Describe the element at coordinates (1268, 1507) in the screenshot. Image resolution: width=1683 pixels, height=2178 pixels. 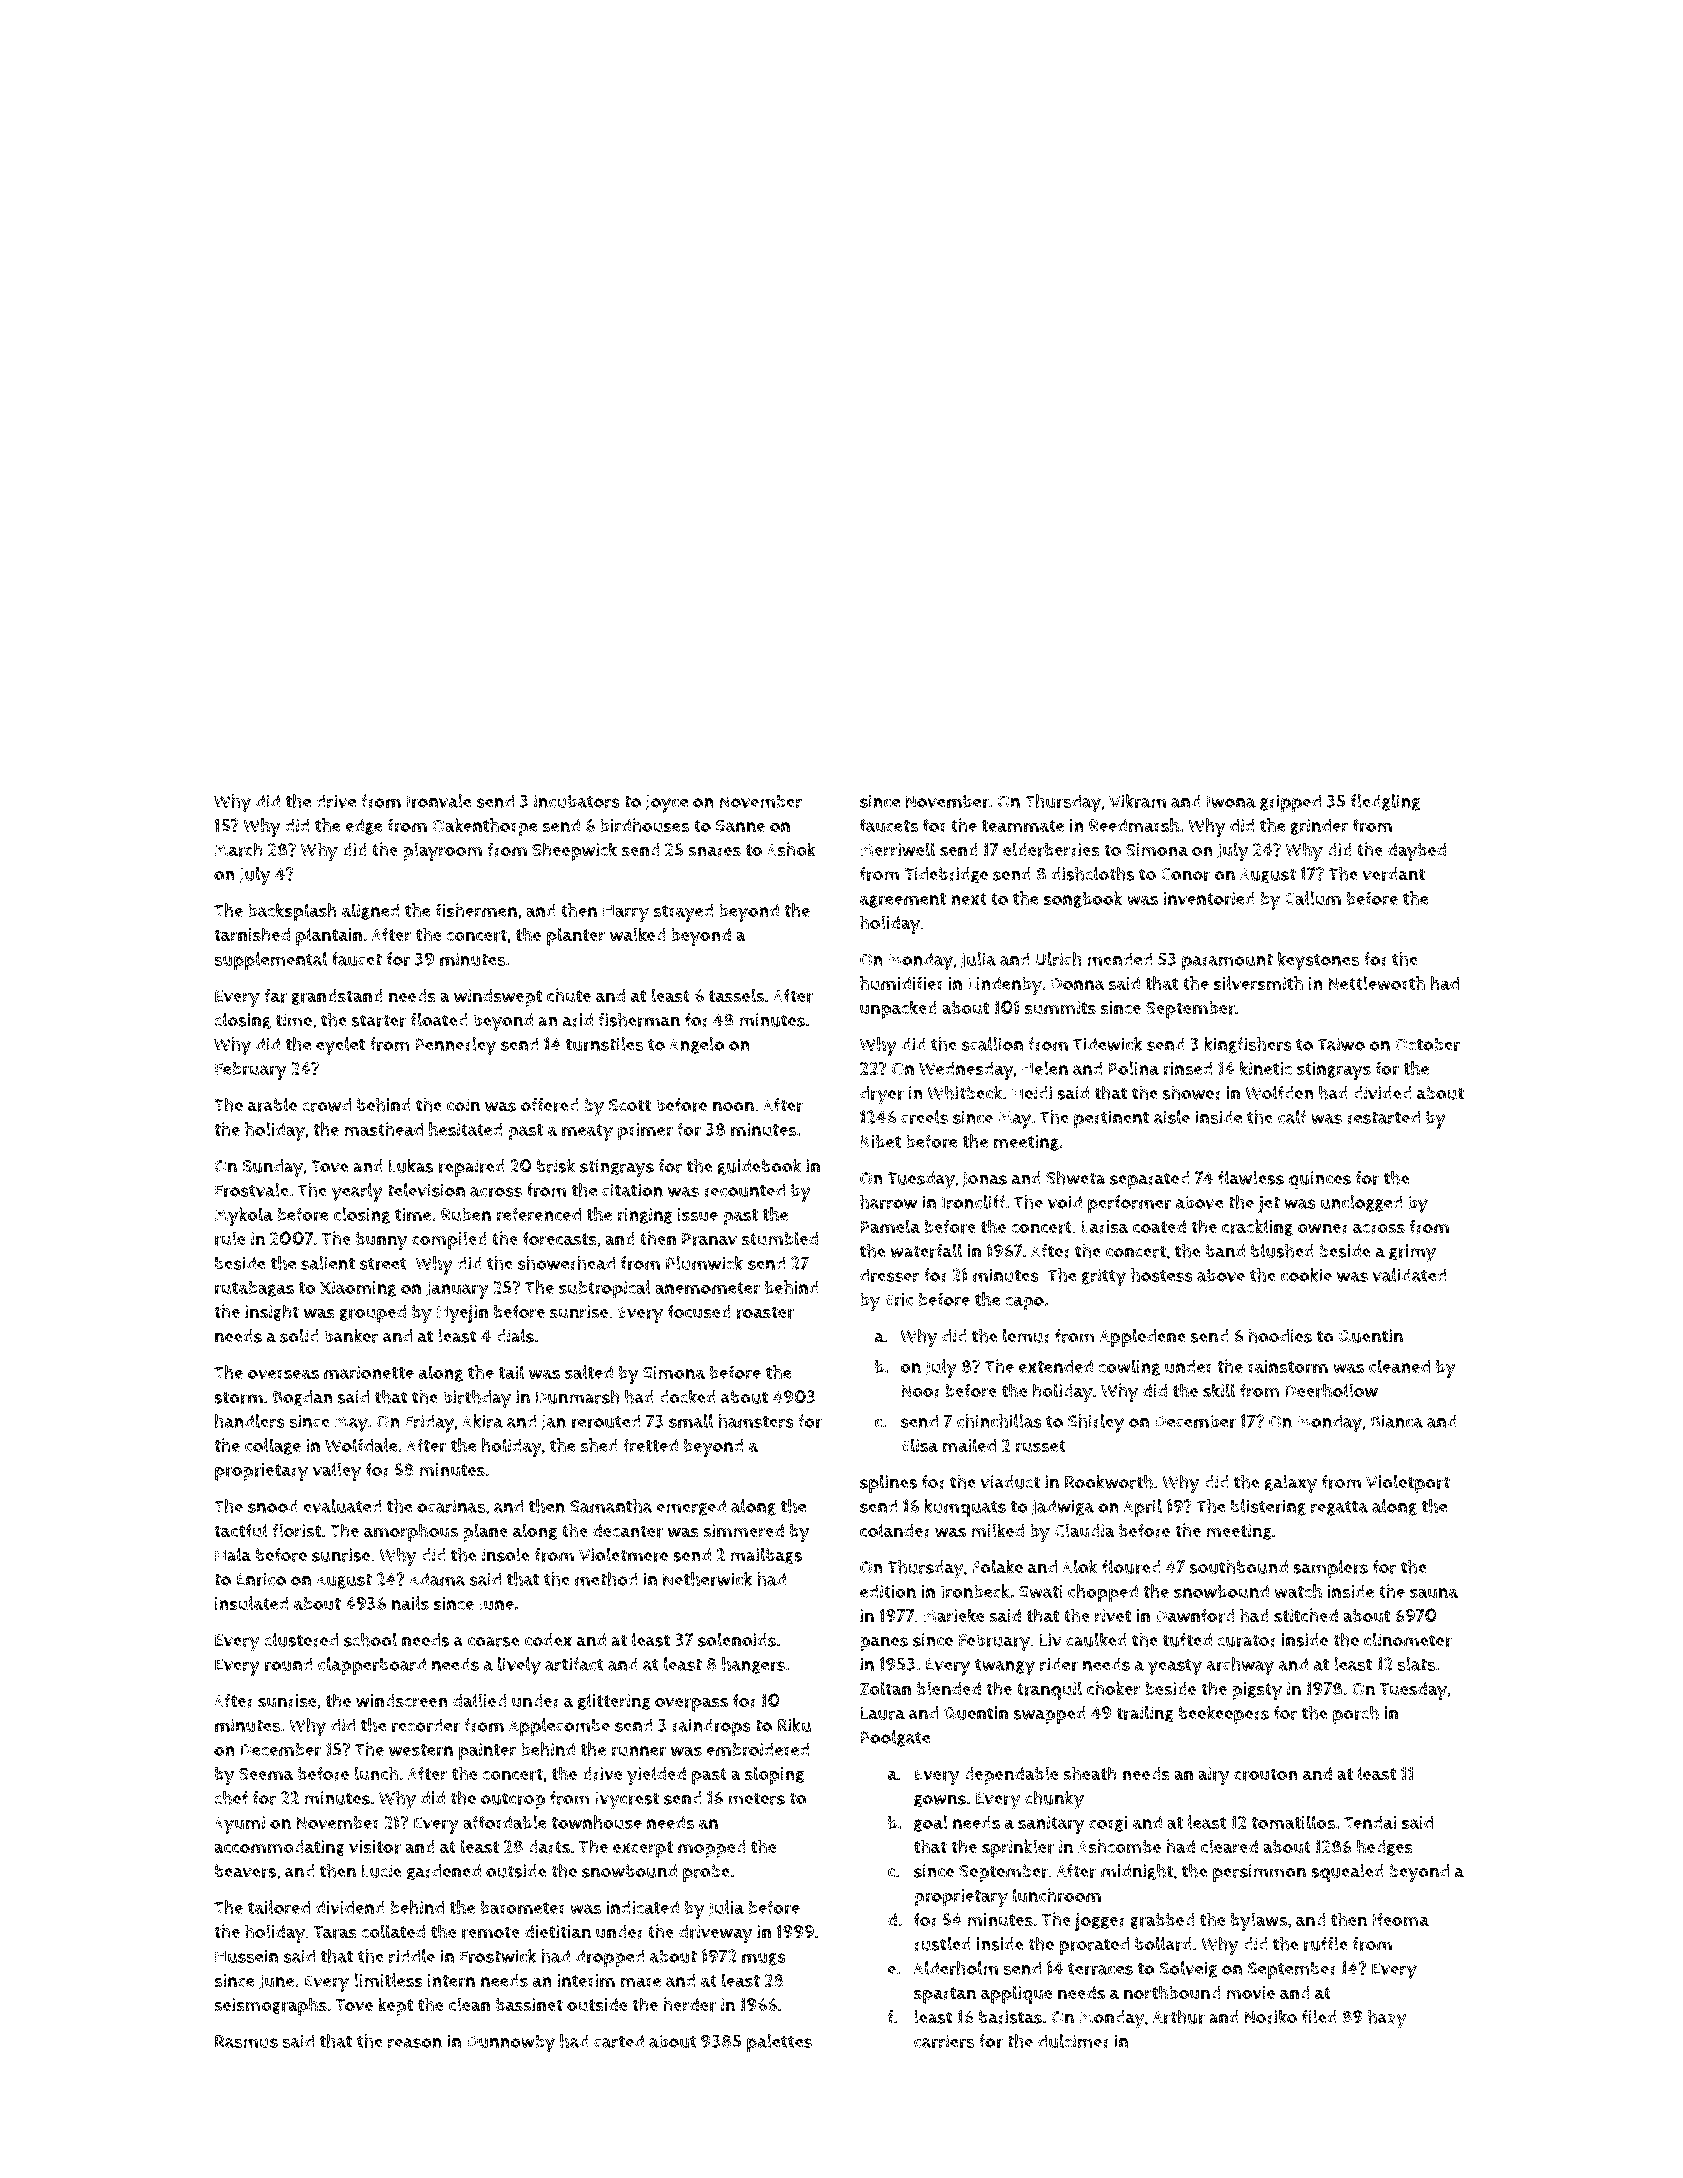
I see `blistering` at that location.
